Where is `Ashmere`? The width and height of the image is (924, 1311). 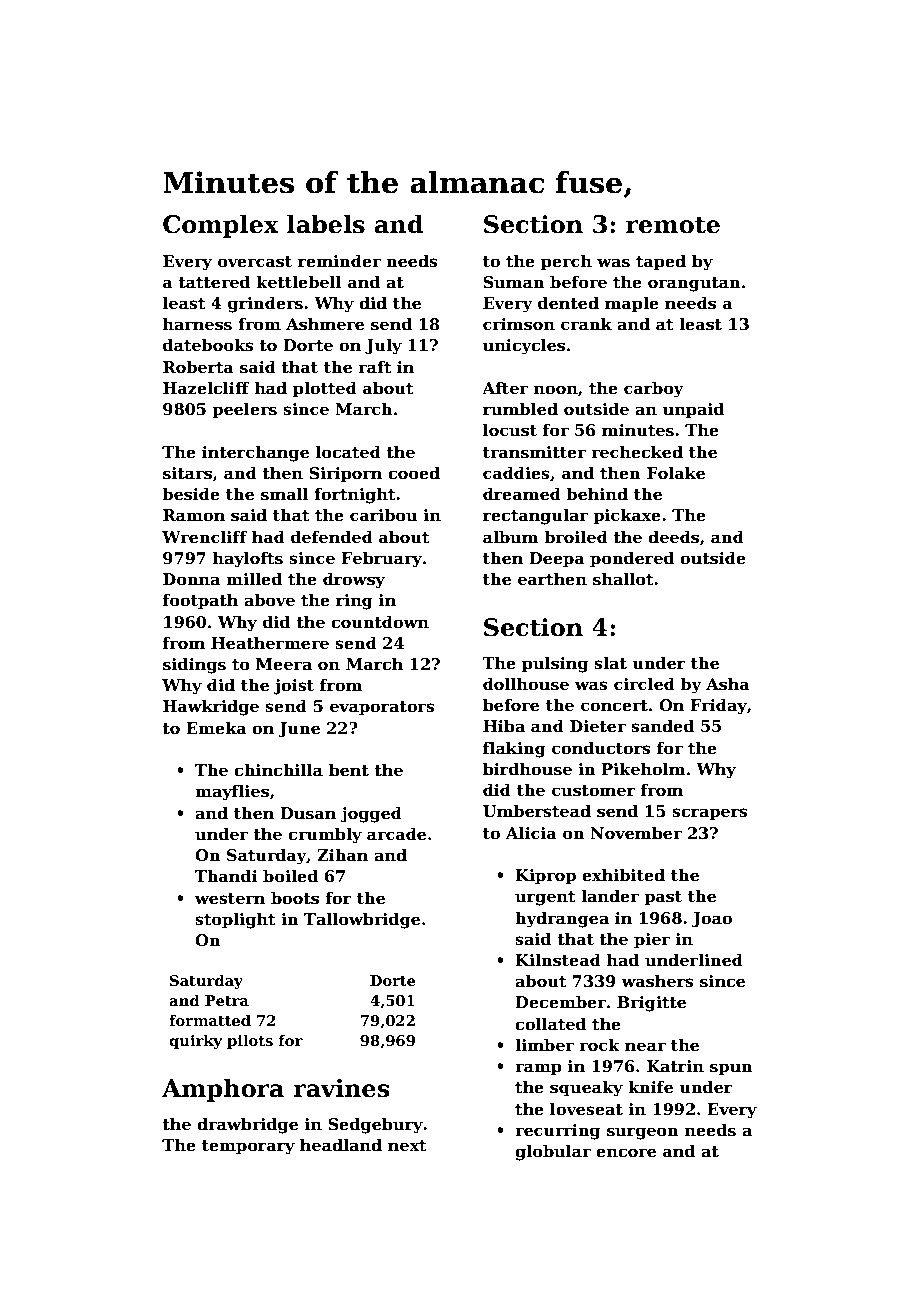 Ashmere is located at coordinates (325, 324).
